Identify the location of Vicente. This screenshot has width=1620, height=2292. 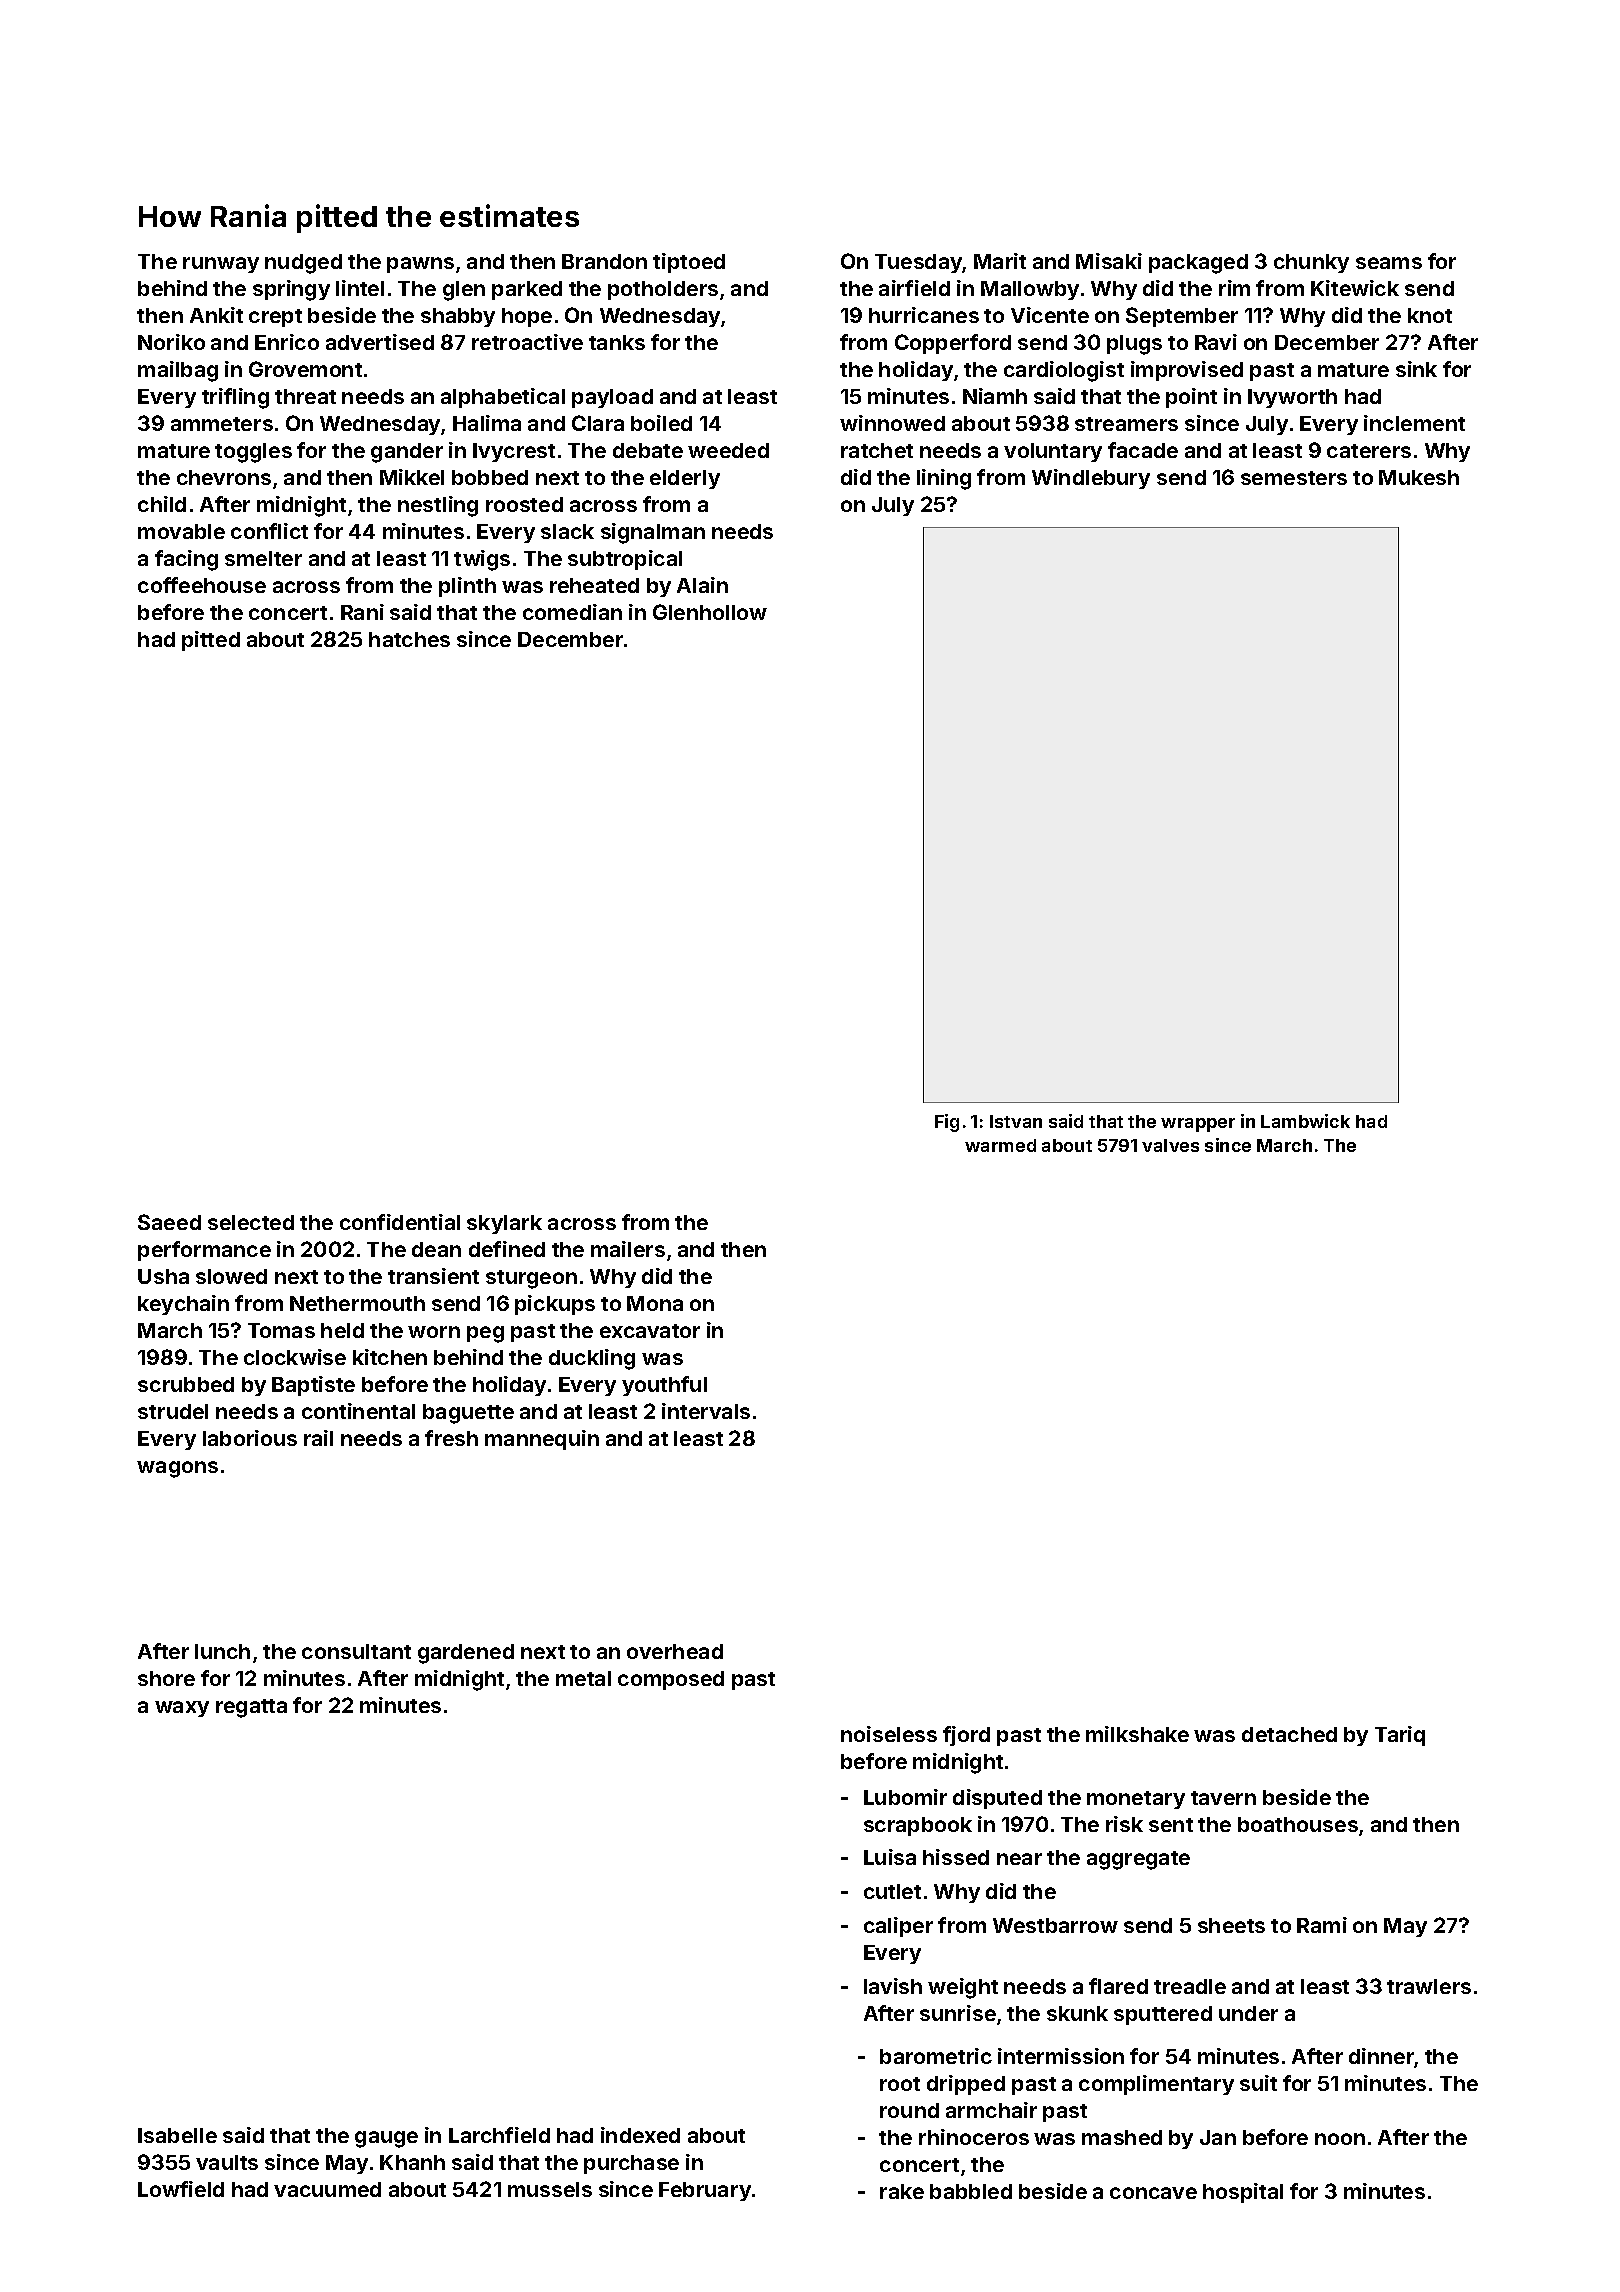
(1050, 315).
